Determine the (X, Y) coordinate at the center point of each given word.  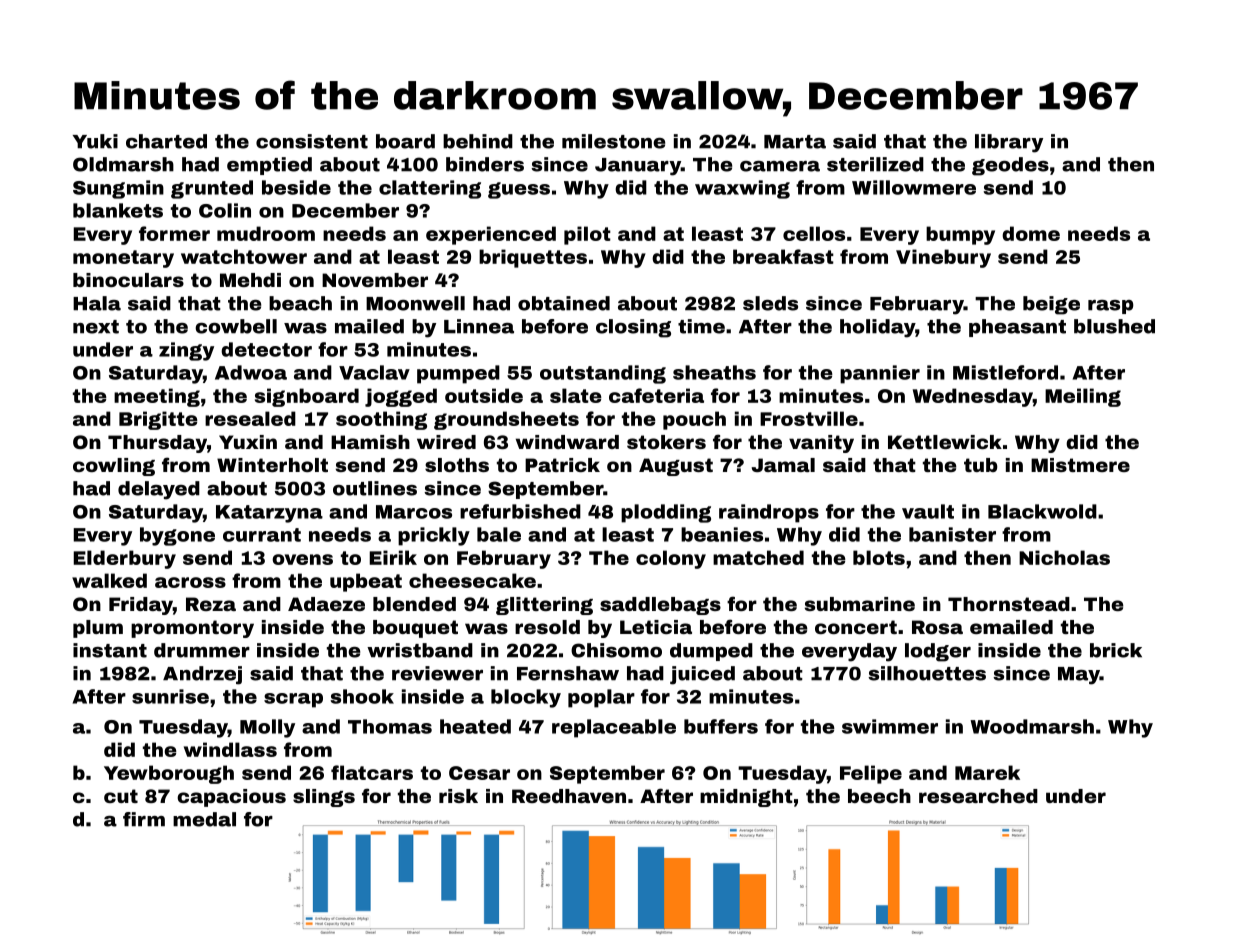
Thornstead (1009, 604)
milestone (613, 141)
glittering (544, 606)
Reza (211, 604)
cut (121, 796)
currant (262, 535)
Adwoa (251, 372)
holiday (877, 328)
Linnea (479, 326)
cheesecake (472, 580)
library (1009, 143)
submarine (860, 604)
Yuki (95, 141)
